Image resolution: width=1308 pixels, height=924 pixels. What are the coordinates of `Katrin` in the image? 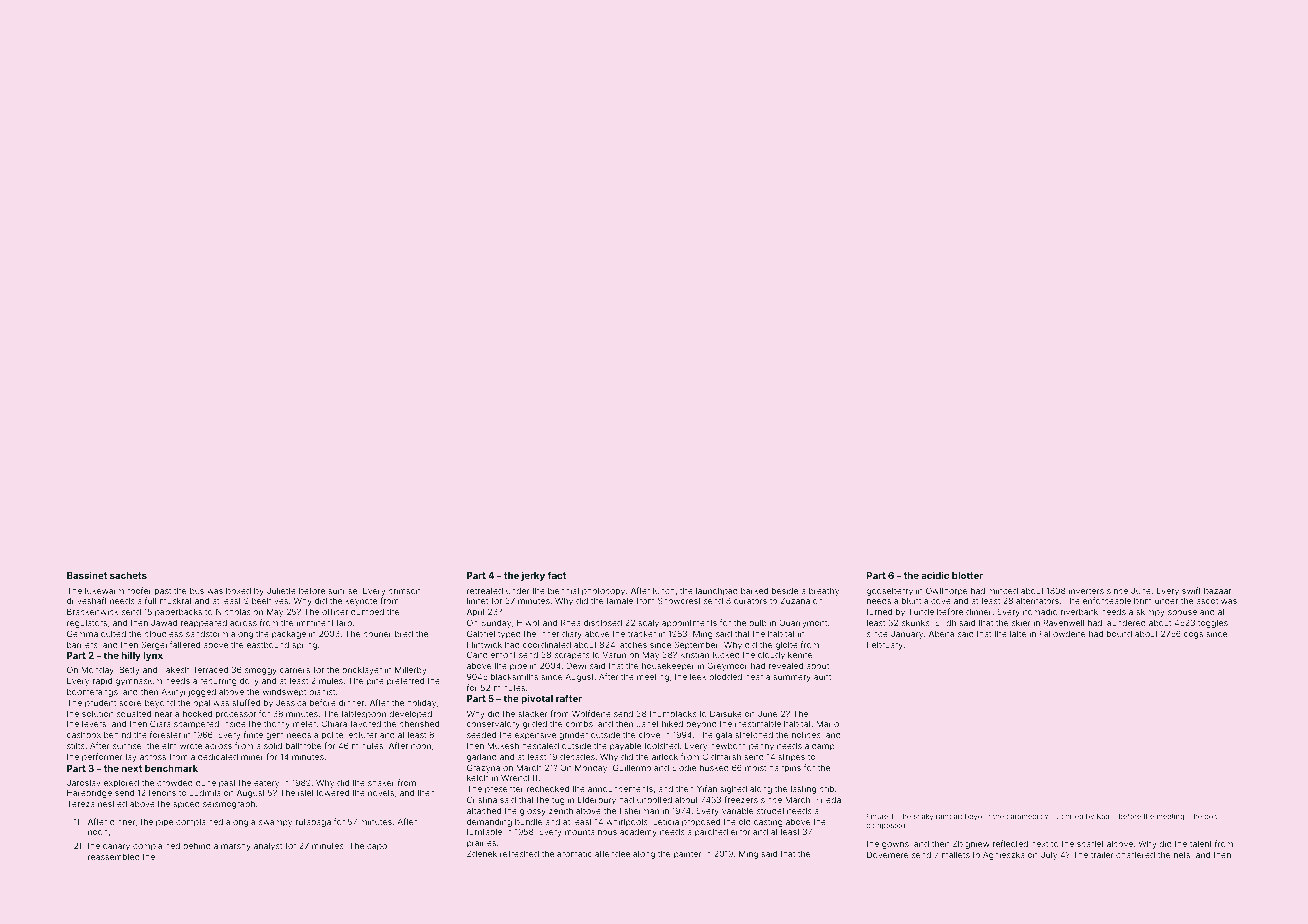 It's located at (1106, 816).
